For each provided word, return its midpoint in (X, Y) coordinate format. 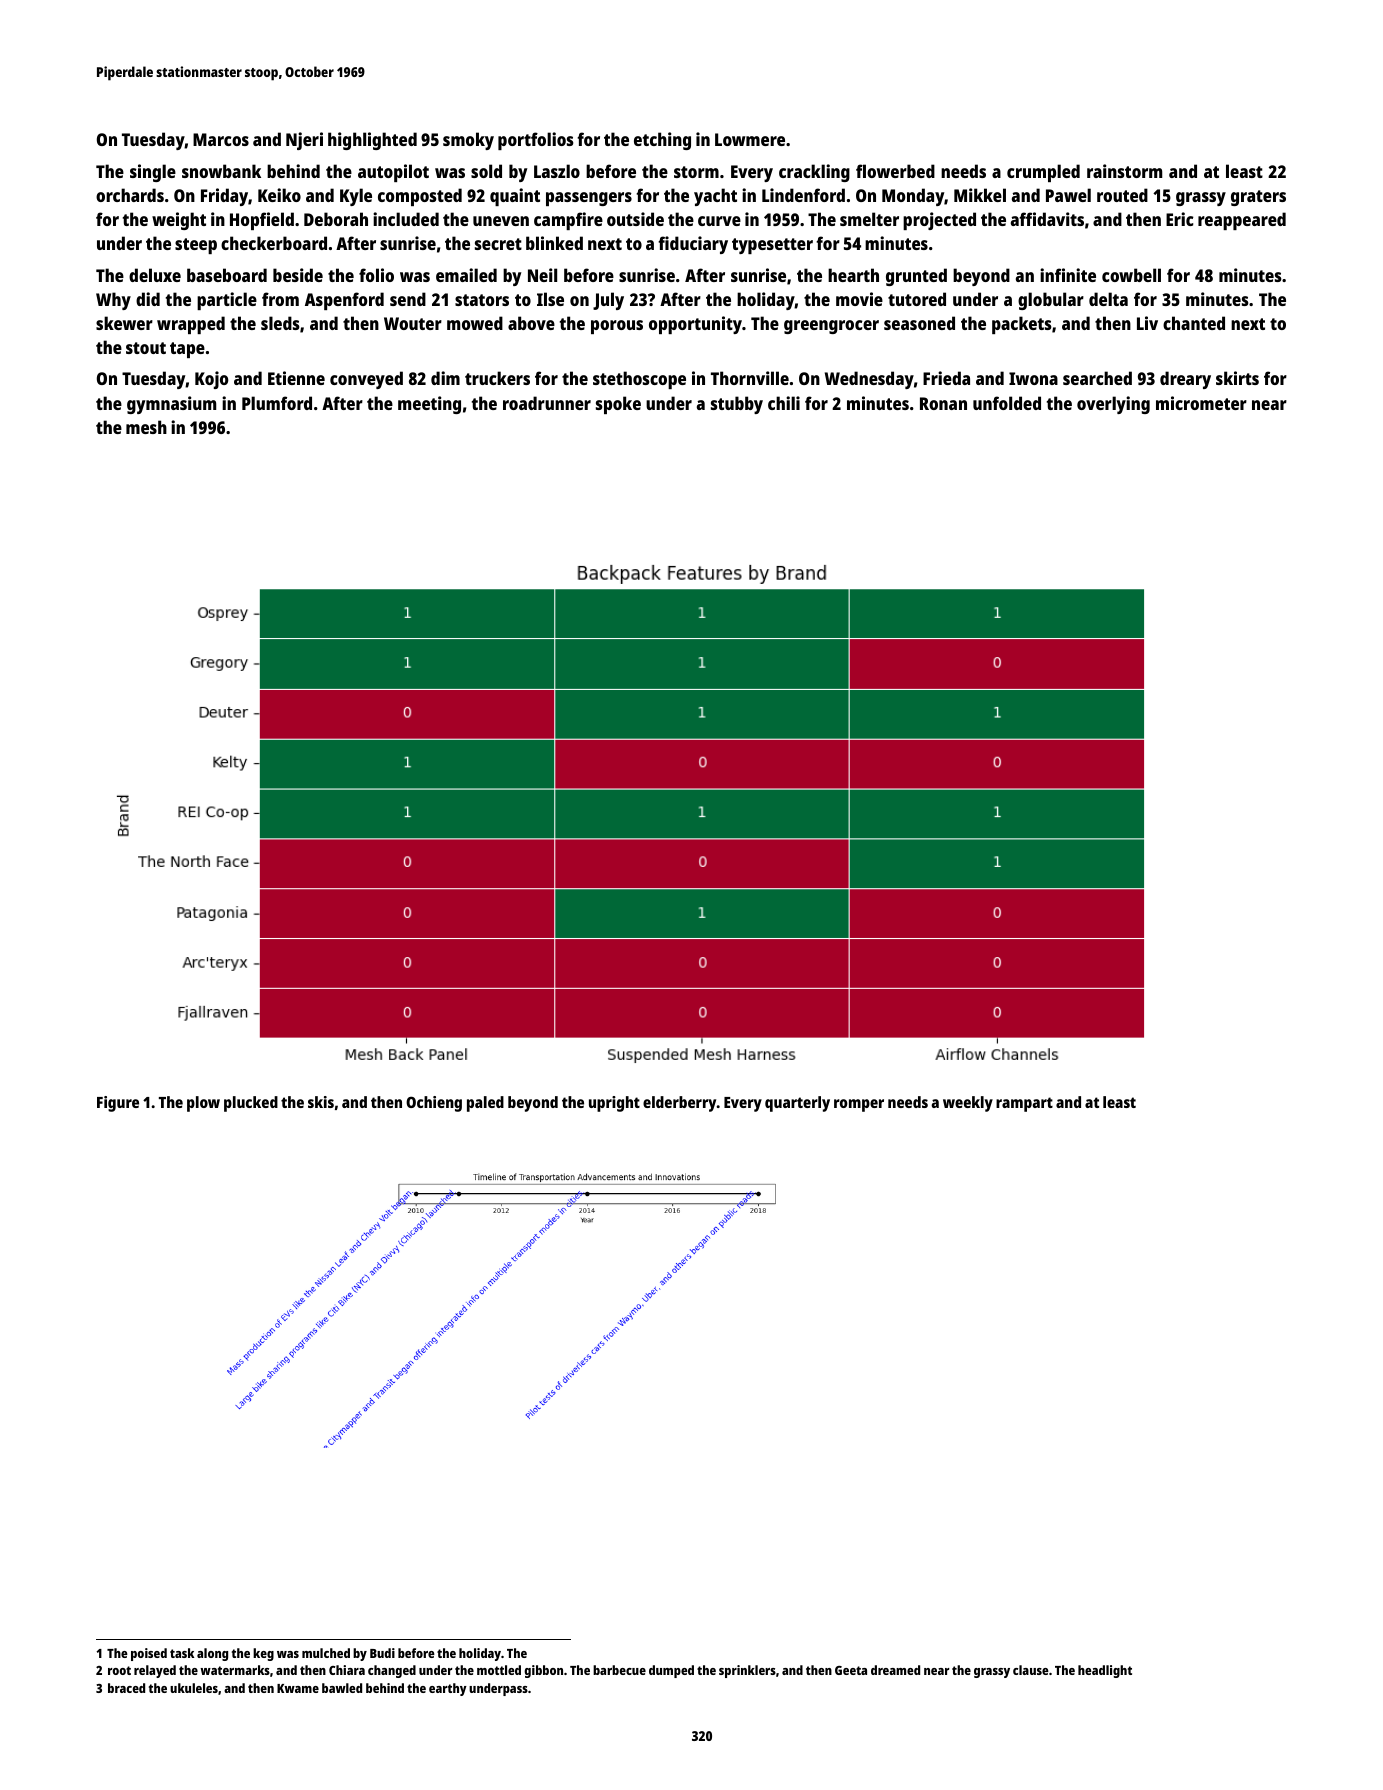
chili (784, 403)
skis (321, 1102)
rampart (1024, 1104)
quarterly (797, 1104)
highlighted (372, 141)
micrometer (1201, 403)
